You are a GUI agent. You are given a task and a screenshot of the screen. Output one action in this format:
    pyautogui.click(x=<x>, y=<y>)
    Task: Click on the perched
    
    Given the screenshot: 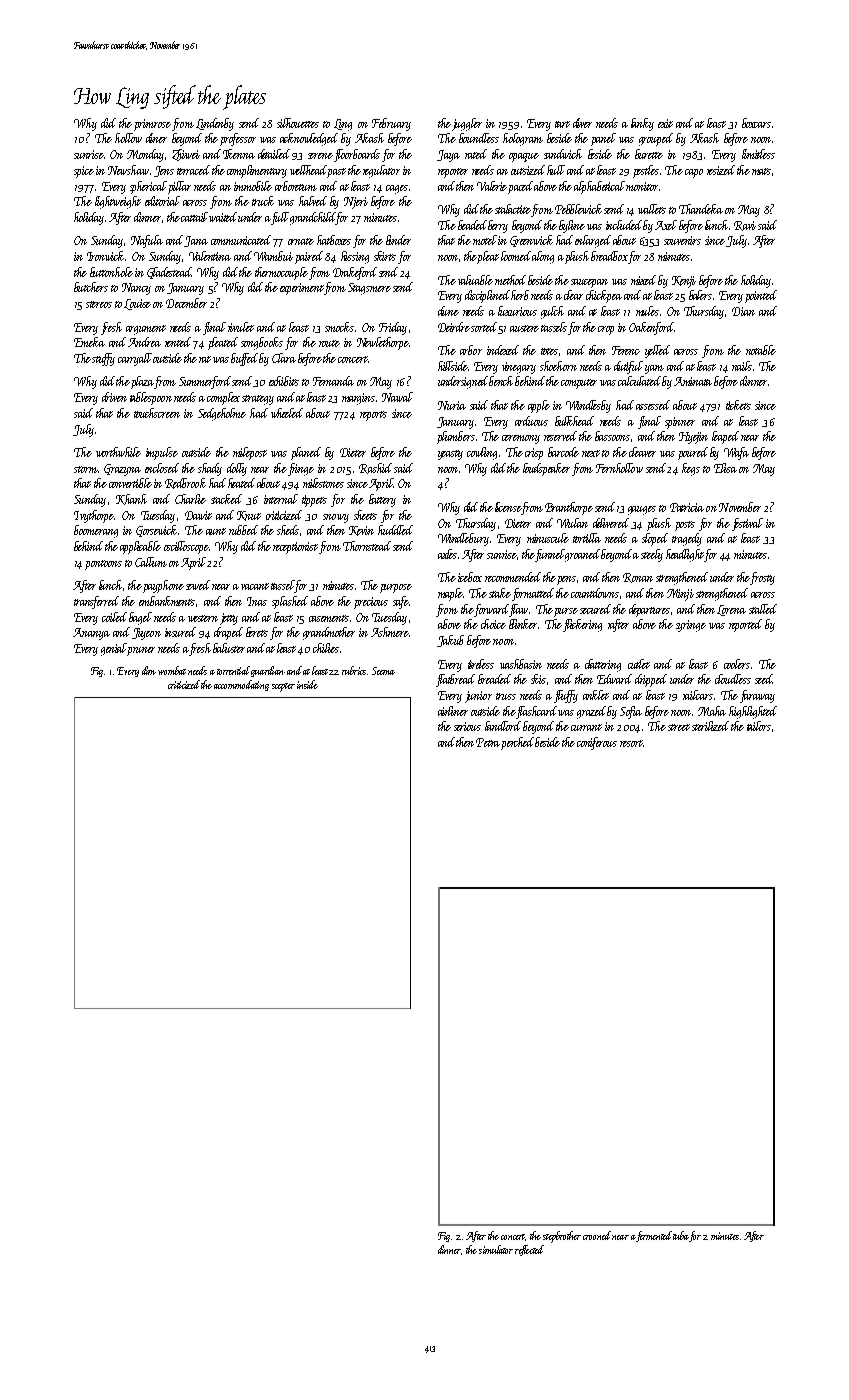 What is the action you would take?
    pyautogui.click(x=518, y=743)
